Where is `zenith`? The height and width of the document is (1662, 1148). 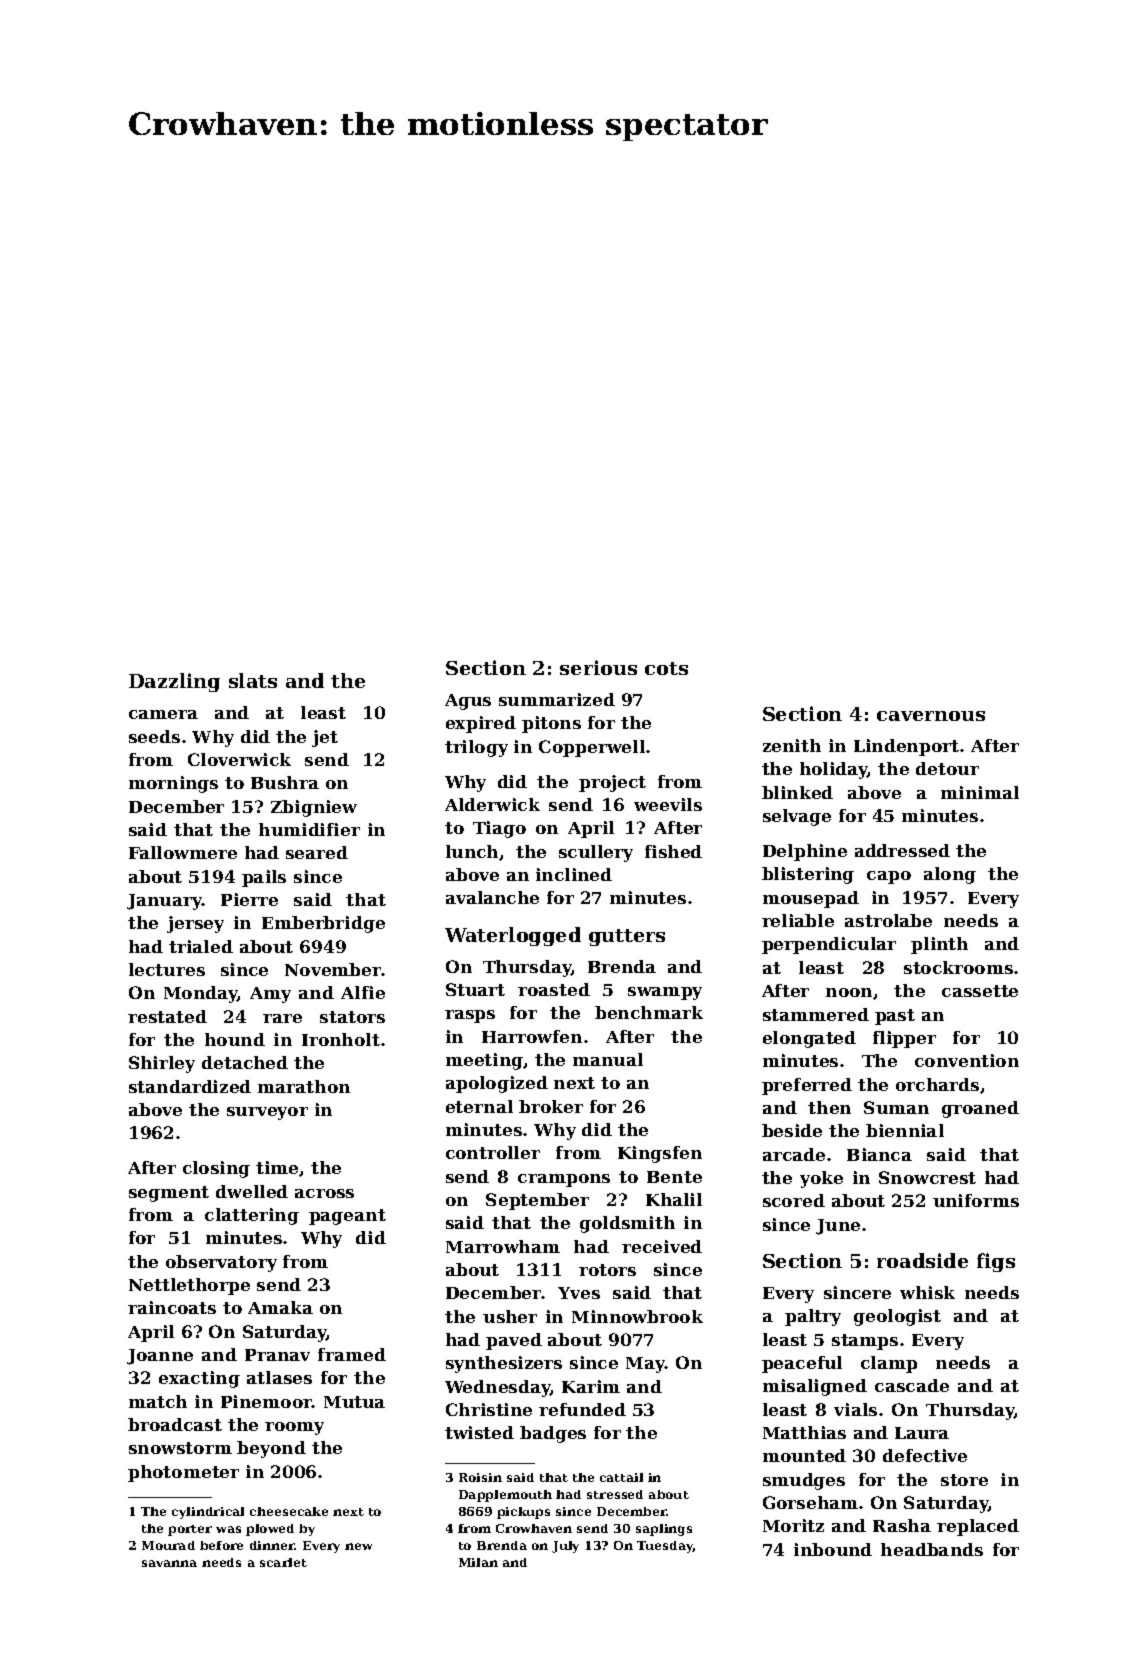 zenith is located at coordinates (792, 745).
